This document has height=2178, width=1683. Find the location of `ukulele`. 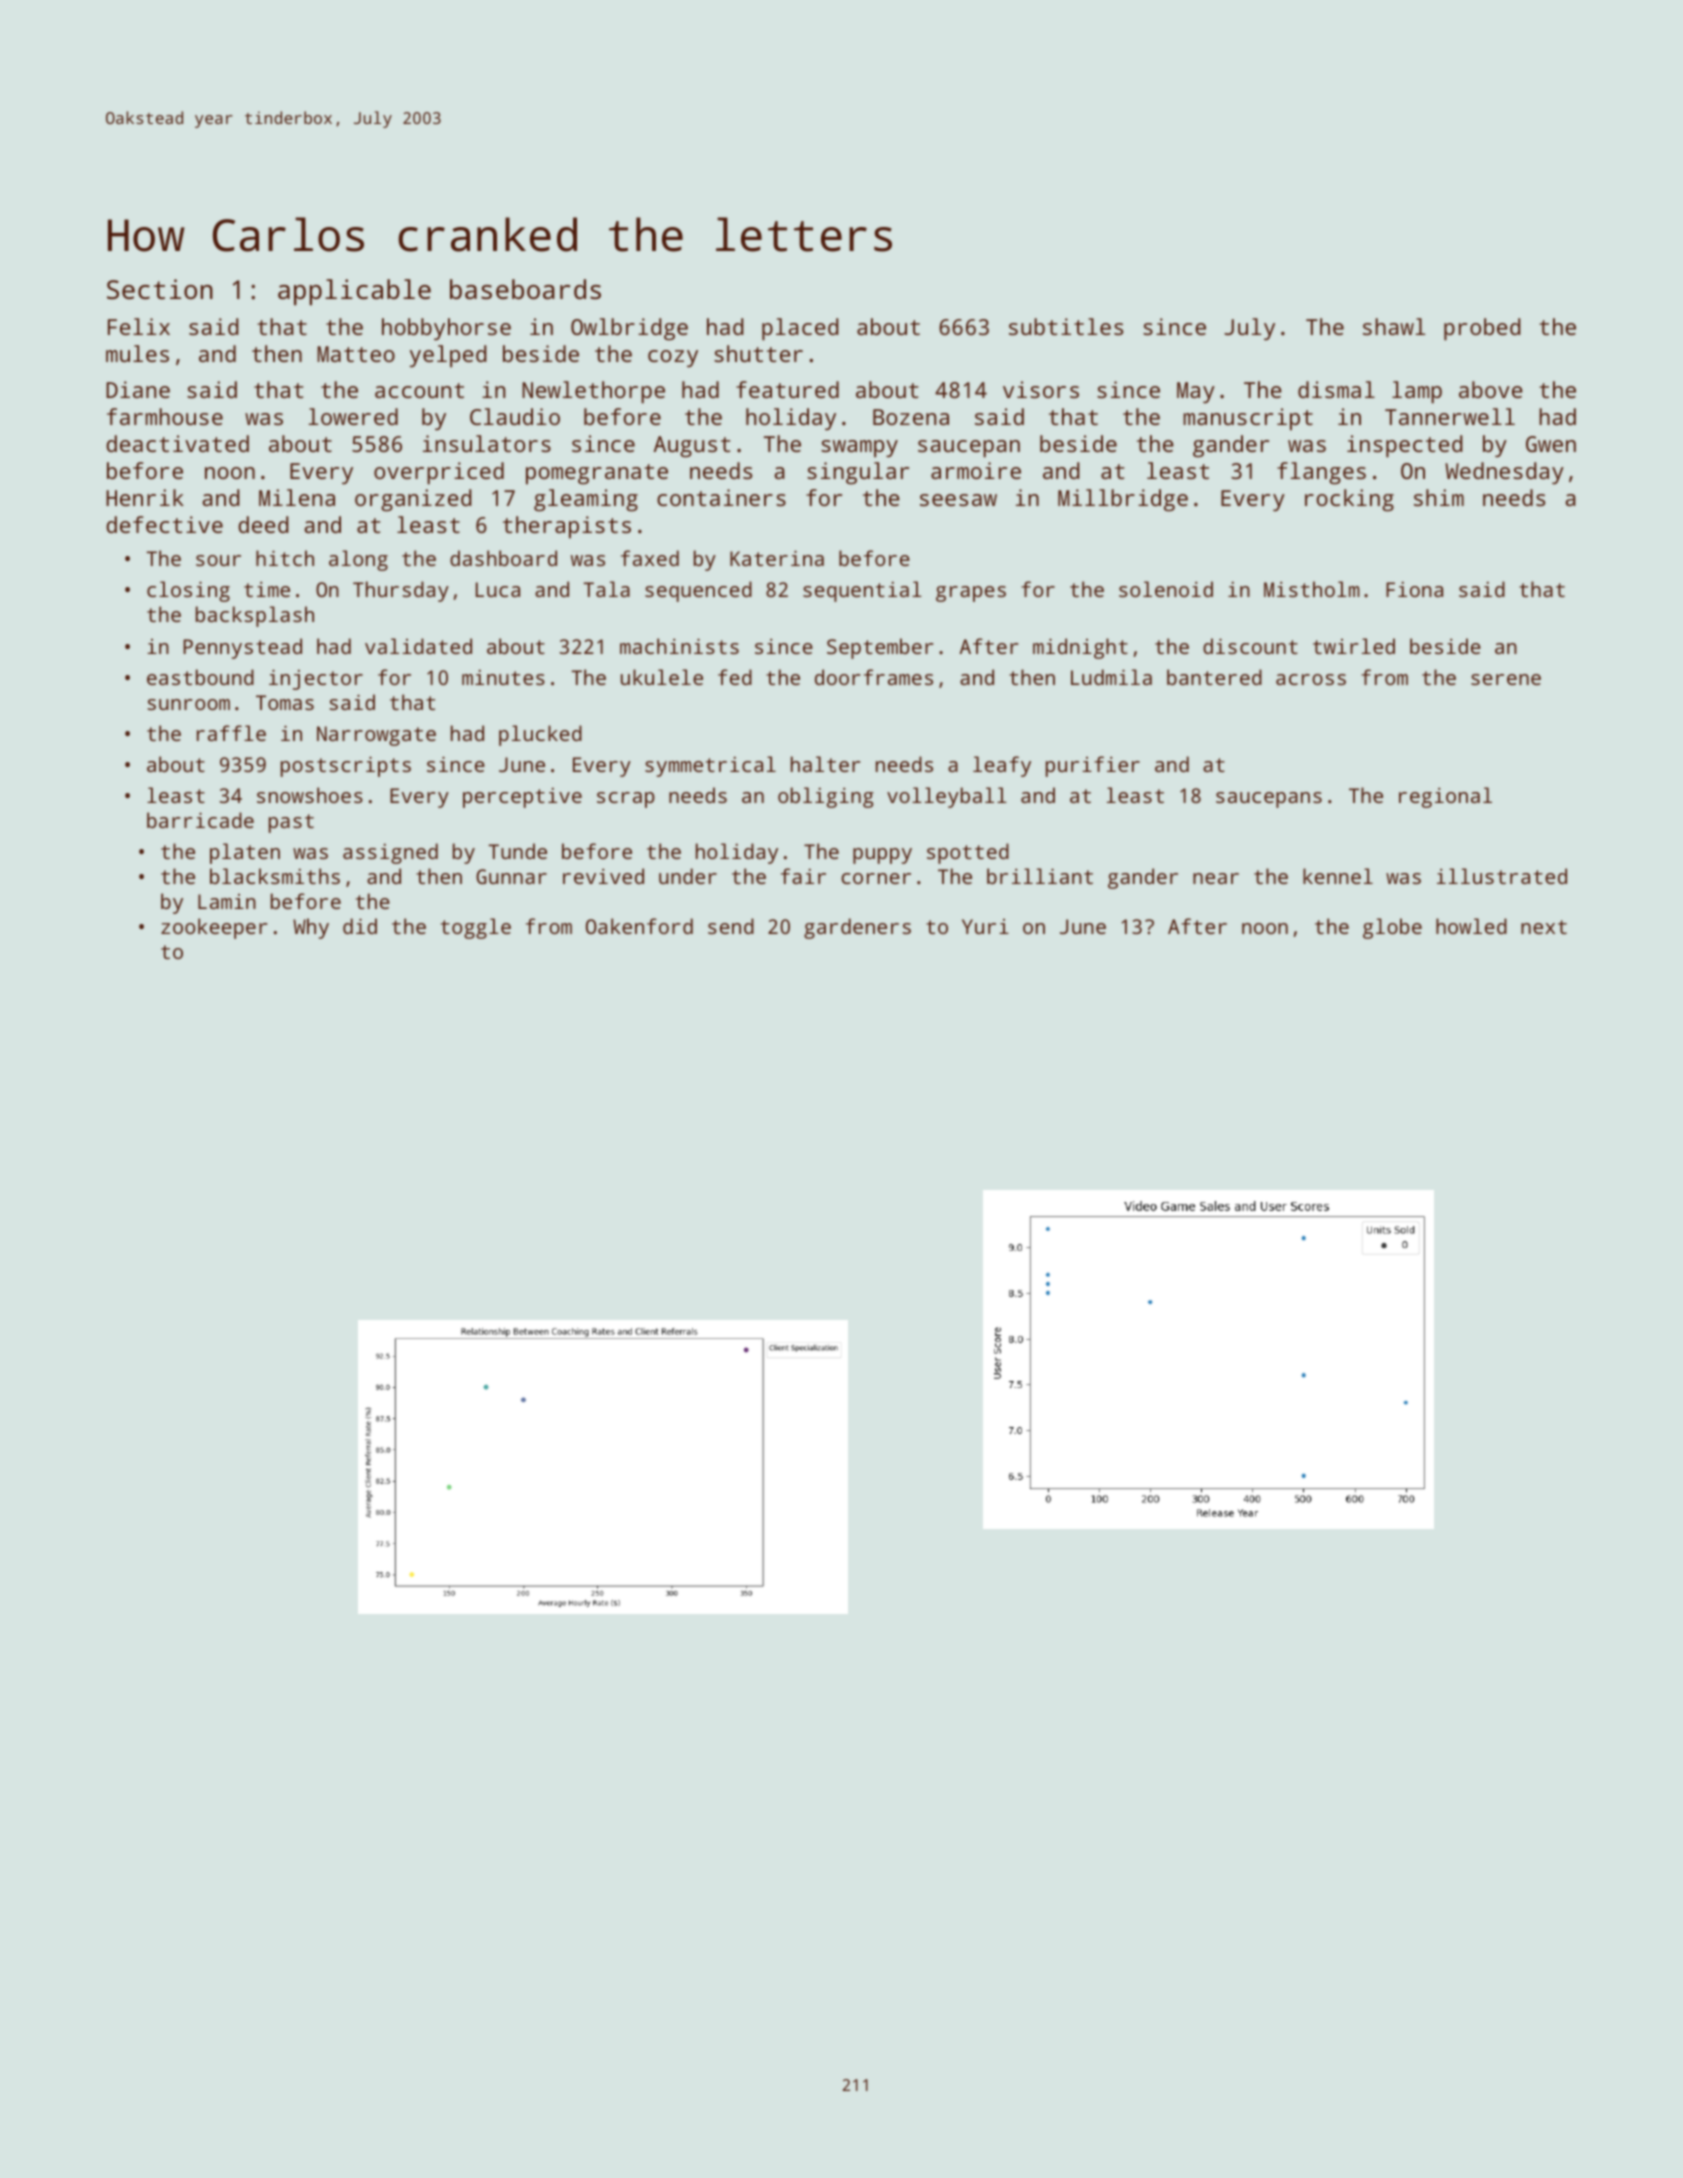

ukulele is located at coordinates (662, 677).
